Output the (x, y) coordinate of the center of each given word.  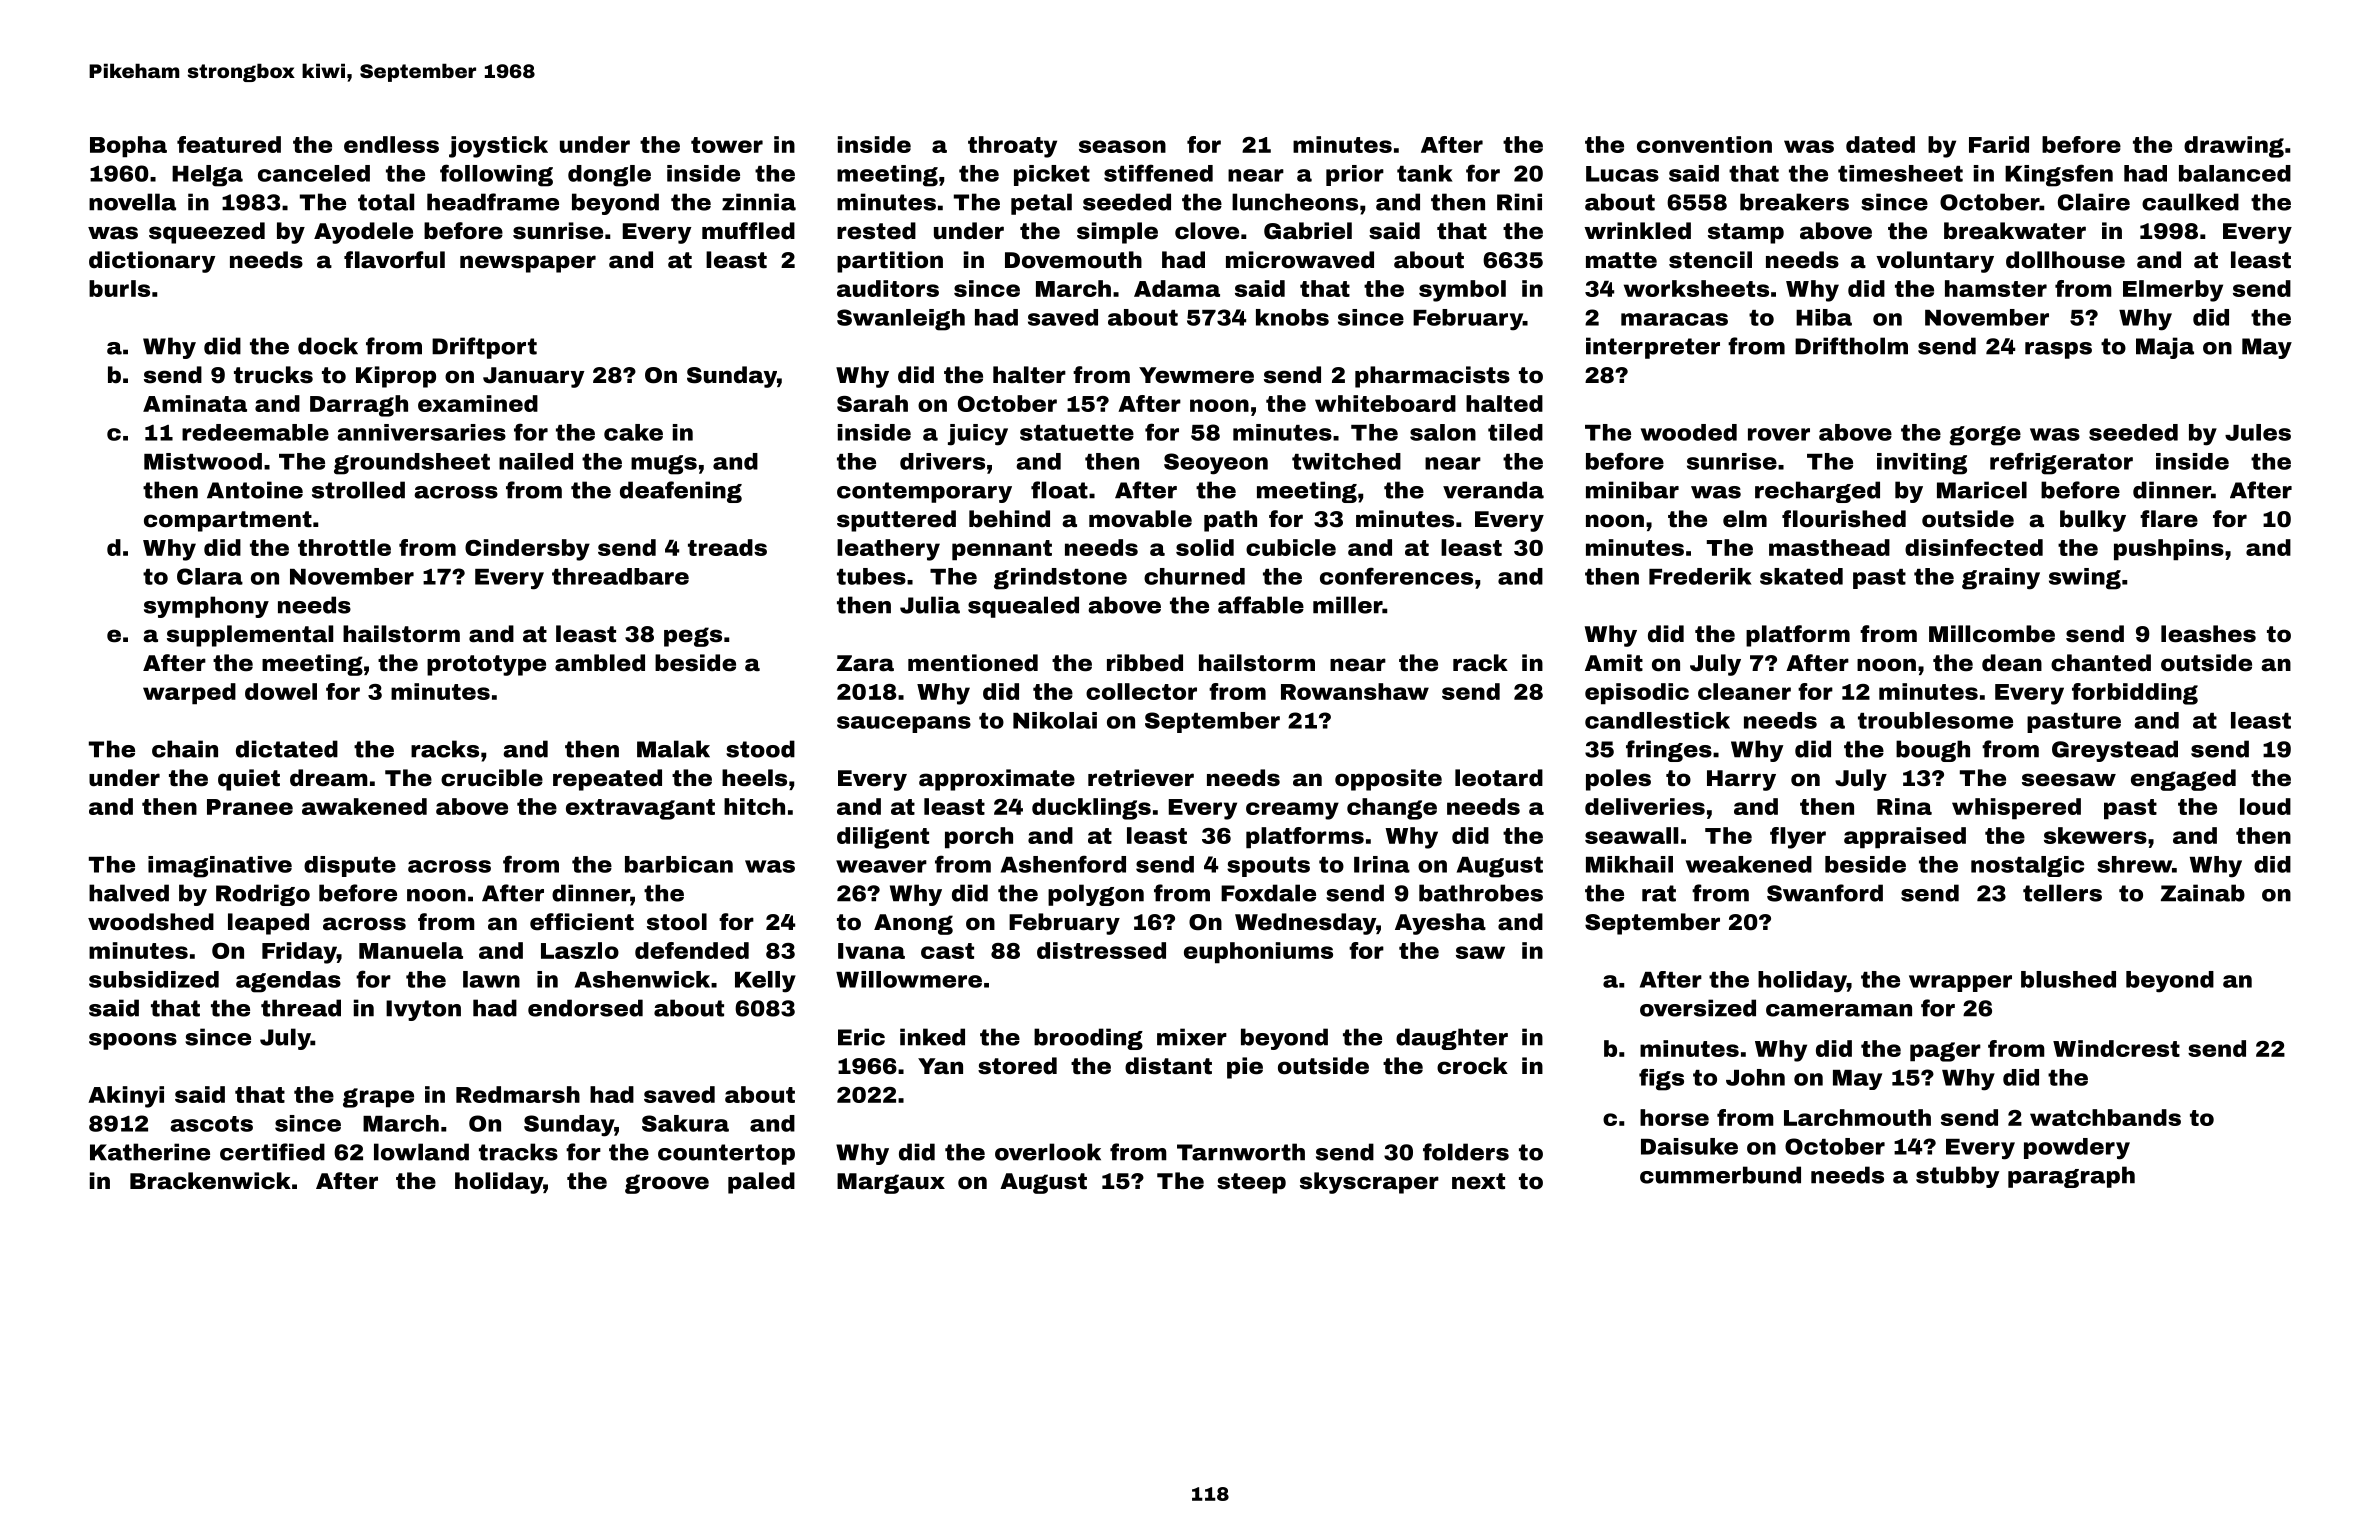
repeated (607, 780)
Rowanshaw (1355, 691)
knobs (1292, 317)
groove (667, 1184)
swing (2085, 579)
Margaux (891, 1183)
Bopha (128, 147)
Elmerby (2173, 291)
